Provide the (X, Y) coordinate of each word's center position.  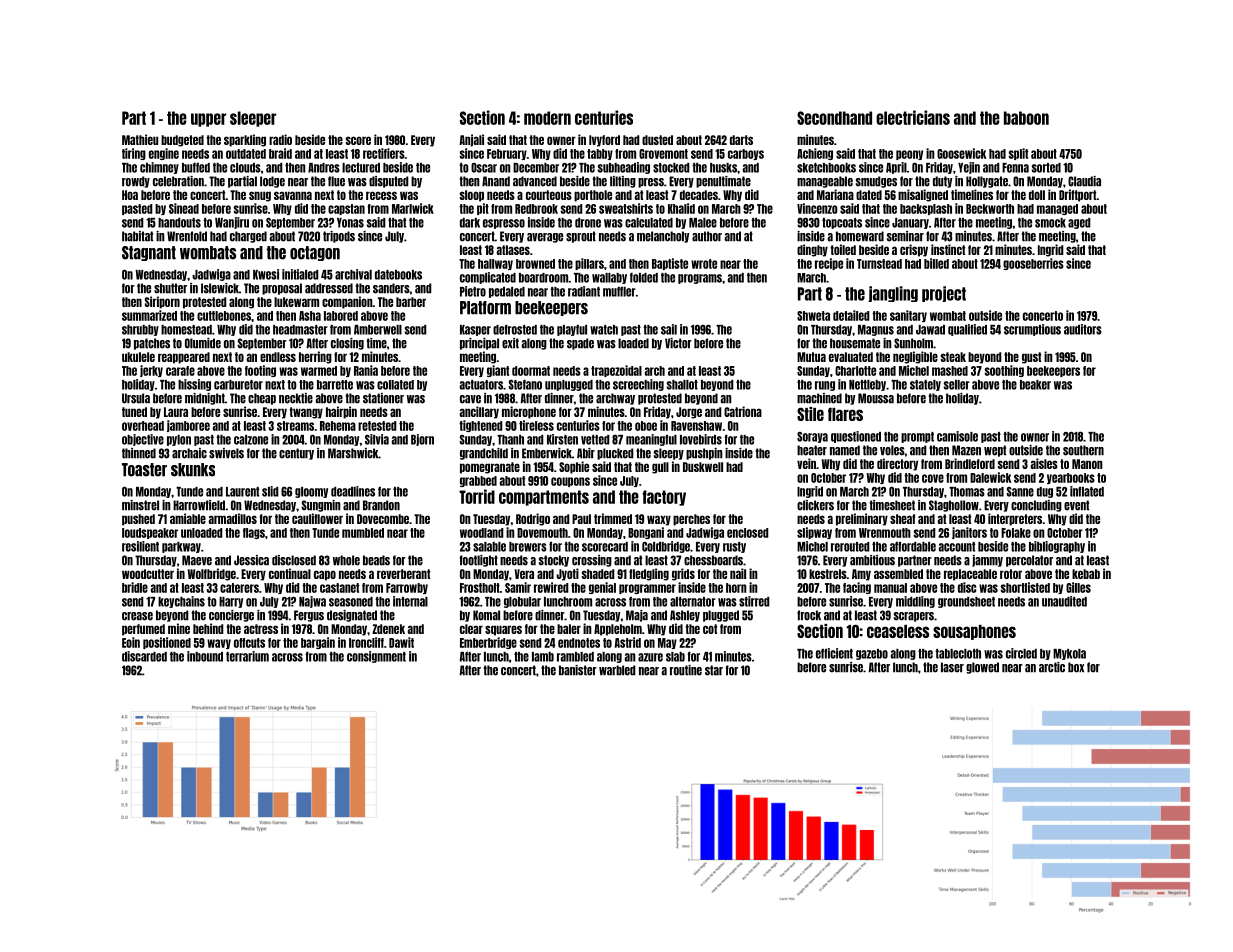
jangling (893, 294)
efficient (834, 653)
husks (723, 168)
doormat (531, 371)
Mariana (835, 194)
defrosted (515, 329)
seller (957, 385)
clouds (245, 168)
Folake (1016, 533)
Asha (310, 316)
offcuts (249, 643)
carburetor (238, 385)
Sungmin (321, 506)
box (1076, 667)
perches (691, 520)
